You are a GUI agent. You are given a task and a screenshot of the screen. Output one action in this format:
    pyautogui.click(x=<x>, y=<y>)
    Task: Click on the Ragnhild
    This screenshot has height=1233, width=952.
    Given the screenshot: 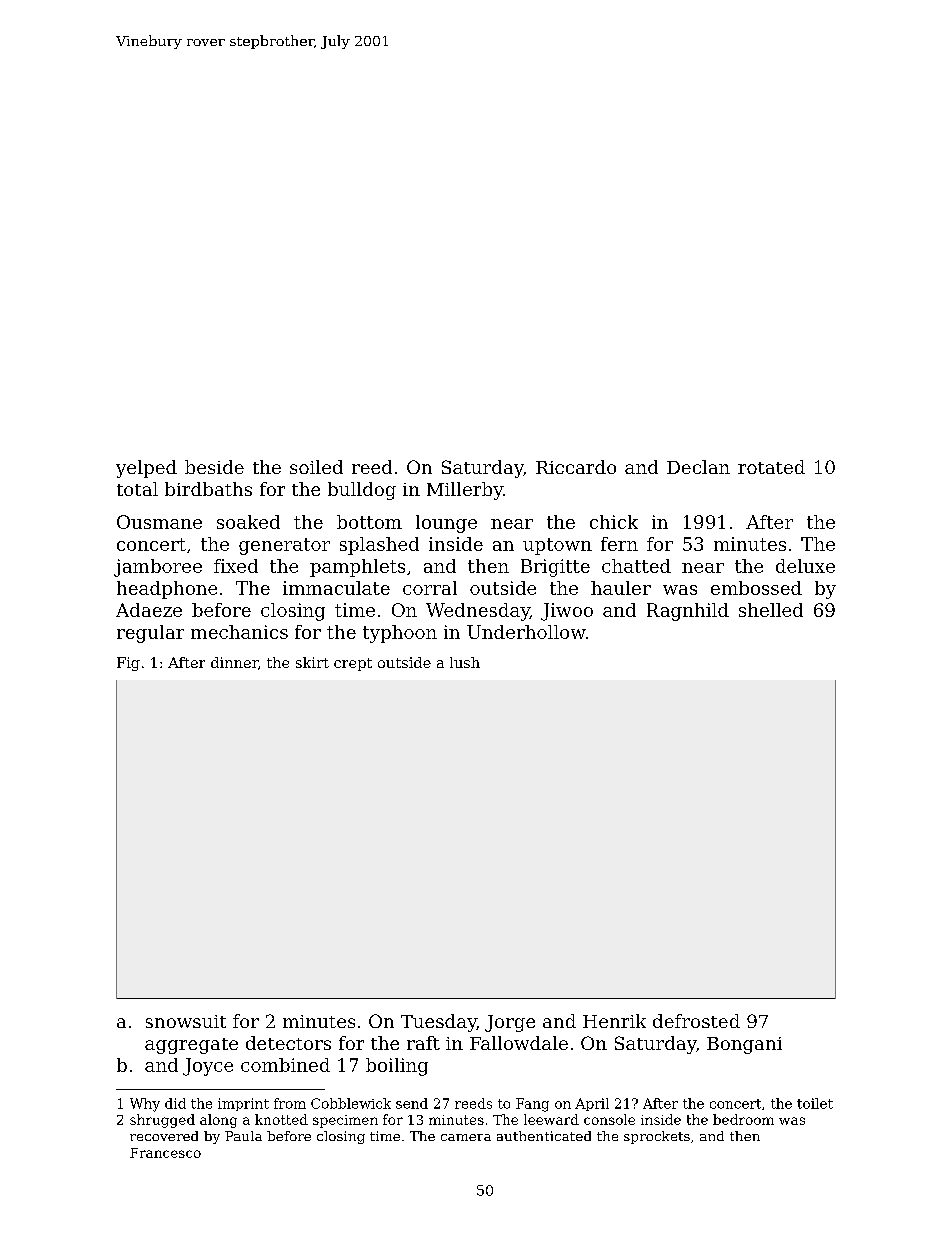 What is the action you would take?
    pyautogui.click(x=688, y=612)
